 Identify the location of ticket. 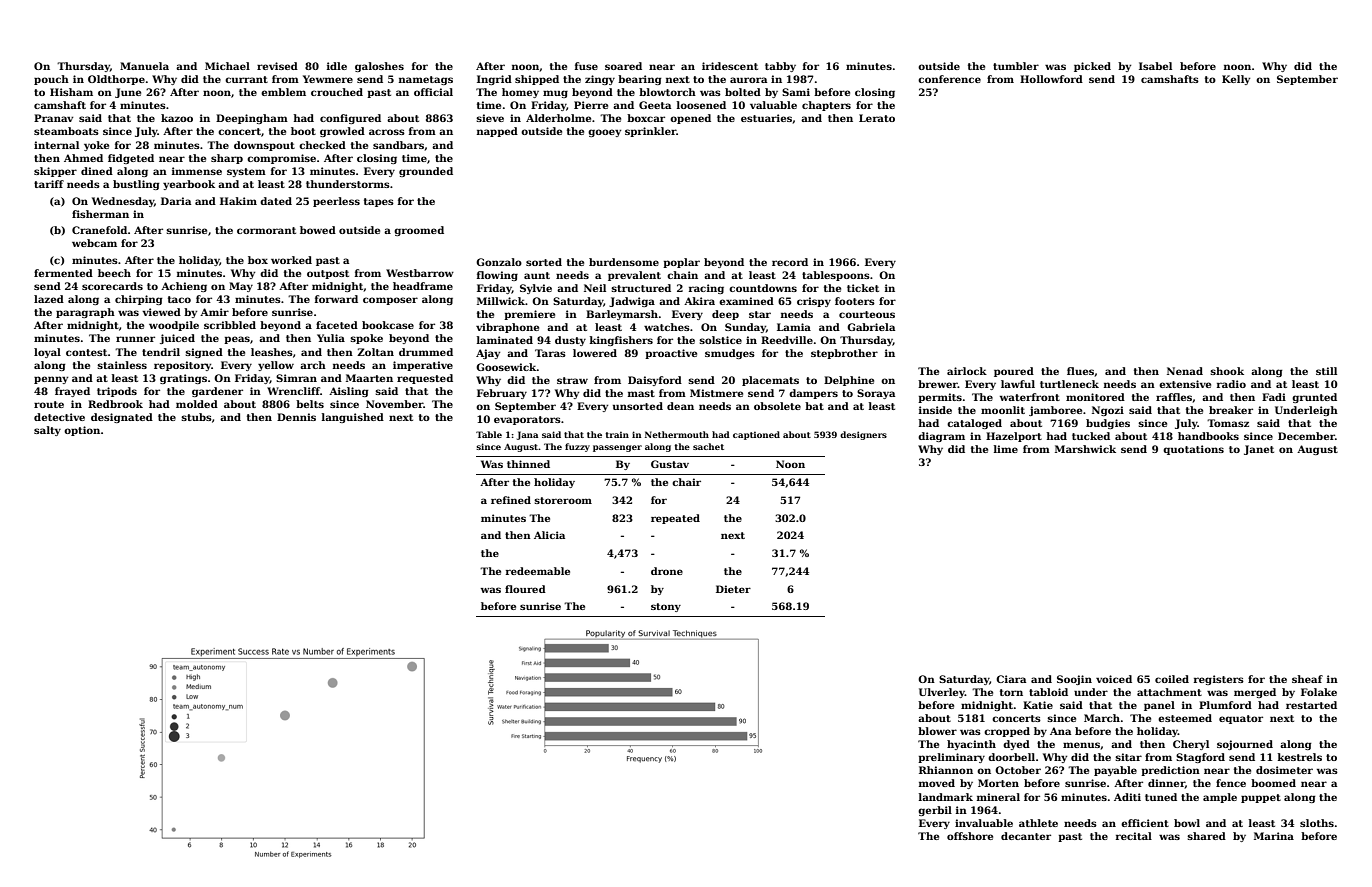
(863, 288).
